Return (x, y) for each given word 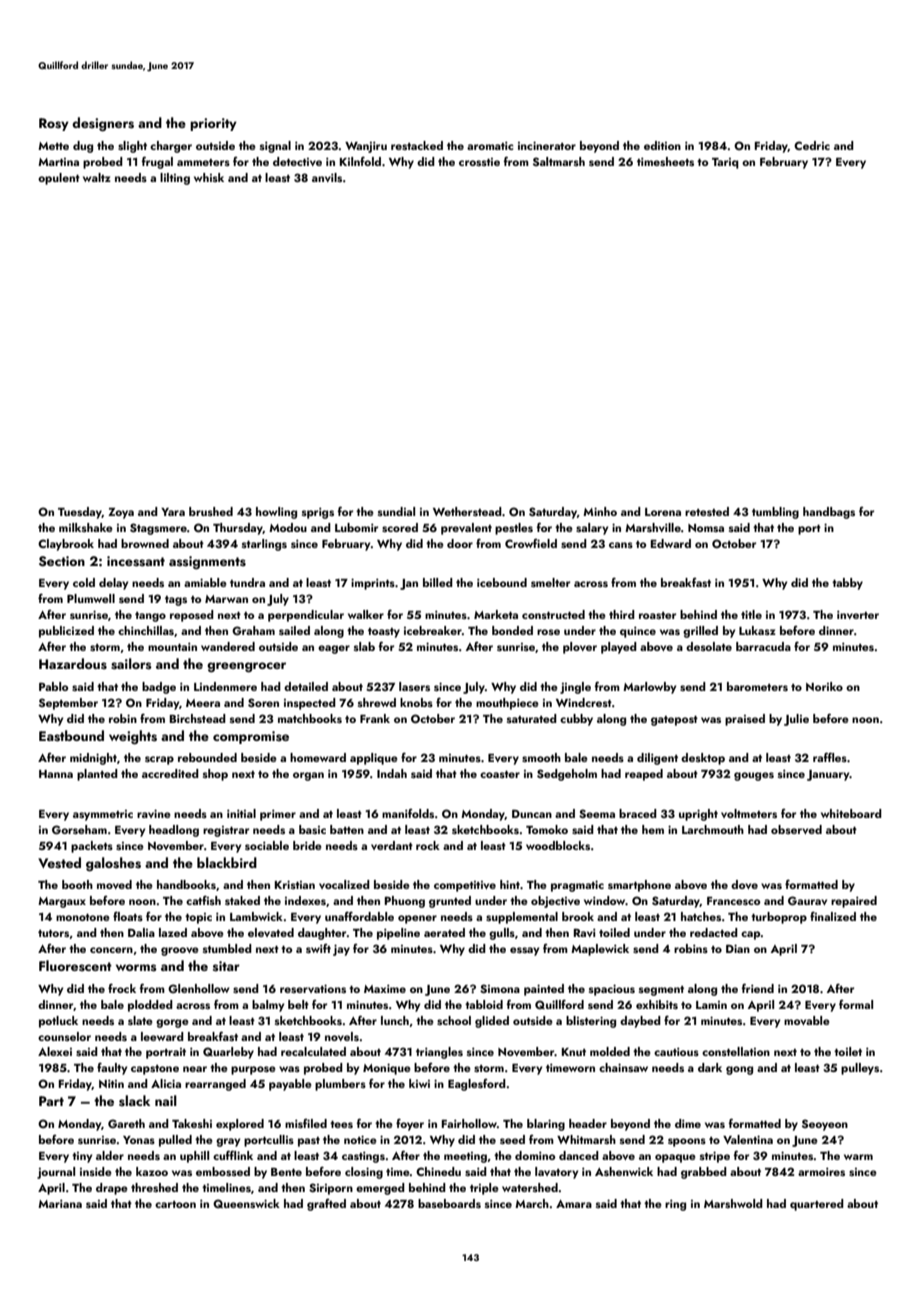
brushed (211, 511)
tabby (847, 584)
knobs (416, 702)
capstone (155, 1070)
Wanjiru (366, 147)
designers (103, 124)
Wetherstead (467, 511)
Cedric (812, 145)
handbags (829, 513)
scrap (159, 760)
